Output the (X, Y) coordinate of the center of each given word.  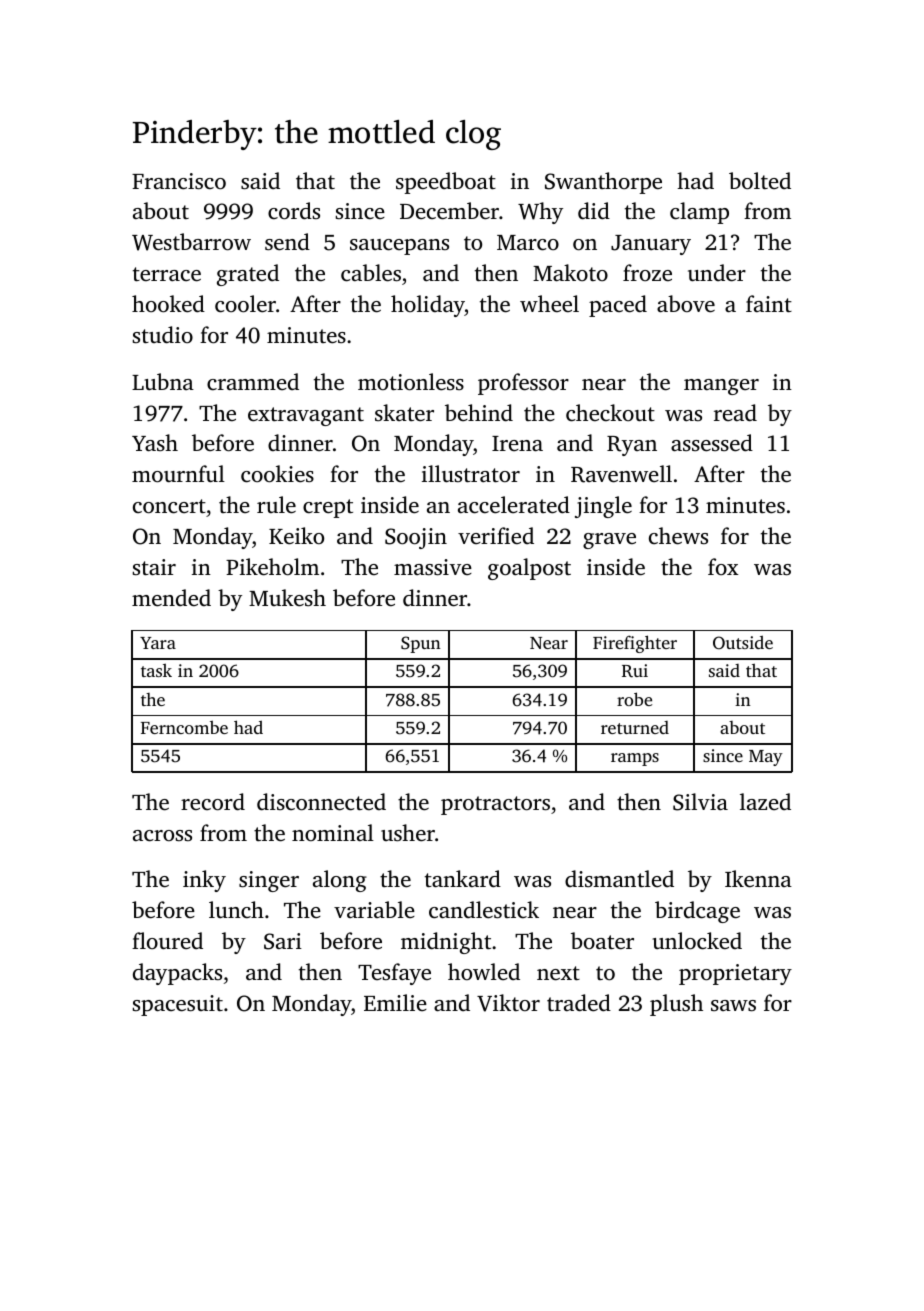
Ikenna (758, 879)
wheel (549, 303)
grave (609, 541)
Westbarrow (191, 242)
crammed (253, 381)
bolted (760, 181)
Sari (283, 941)
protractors (495, 805)
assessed (712, 443)
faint (769, 303)
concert (169, 506)
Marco (528, 243)
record (213, 802)
